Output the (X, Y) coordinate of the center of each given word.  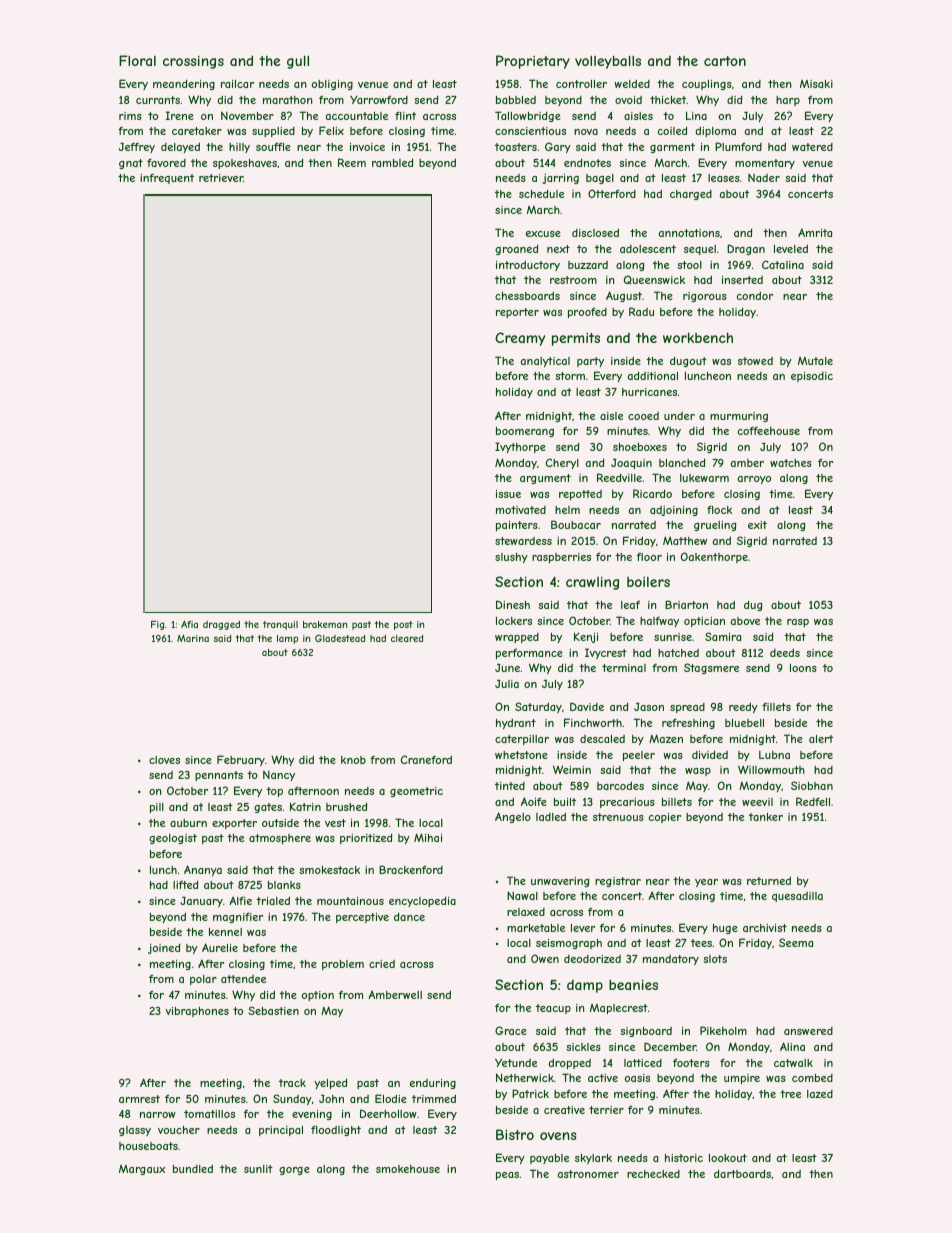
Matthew (685, 540)
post (403, 625)
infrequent (167, 179)
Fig (157, 625)
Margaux (142, 1170)
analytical (545, 362)
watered (812, 147)
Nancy (279, 776)
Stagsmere (711, 668)
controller (581, 84)
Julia (507, 684)
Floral (137, 60)
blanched (682, 462)
